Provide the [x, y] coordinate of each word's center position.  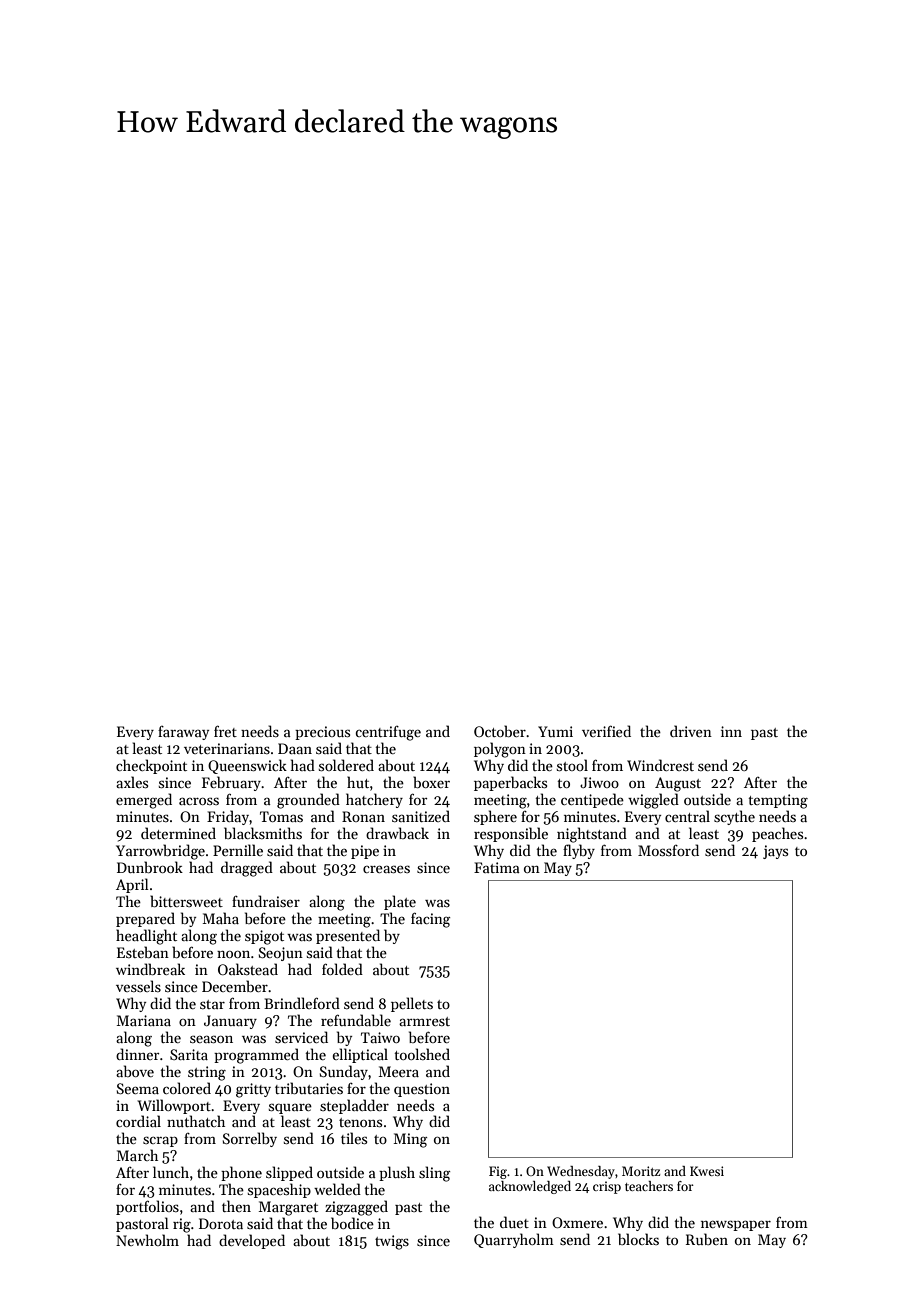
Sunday [344, 1072]
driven [691, 731]
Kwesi [707, 1171]
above [135, 1071]
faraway [183, 733]
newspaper [736, 1225]
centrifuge [388, 733]
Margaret [288, 1208]
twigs [392, 1242]
